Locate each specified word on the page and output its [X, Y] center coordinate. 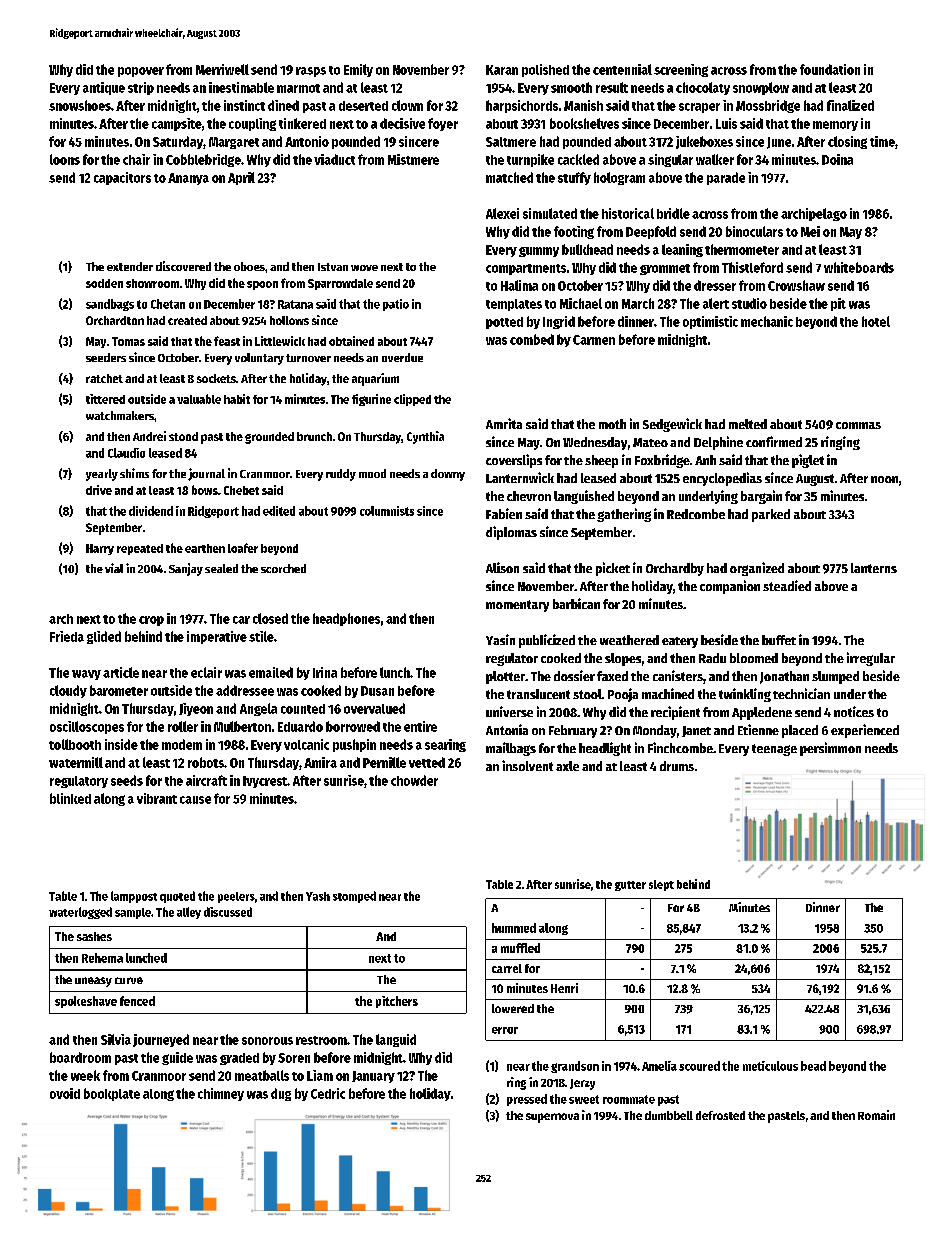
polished [545, 70]
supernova [552, 1118]
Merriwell [222, 69]
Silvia [116, 1039]
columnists [387, 511]
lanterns [874, 568]
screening [681, 70]
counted [303, 709]
